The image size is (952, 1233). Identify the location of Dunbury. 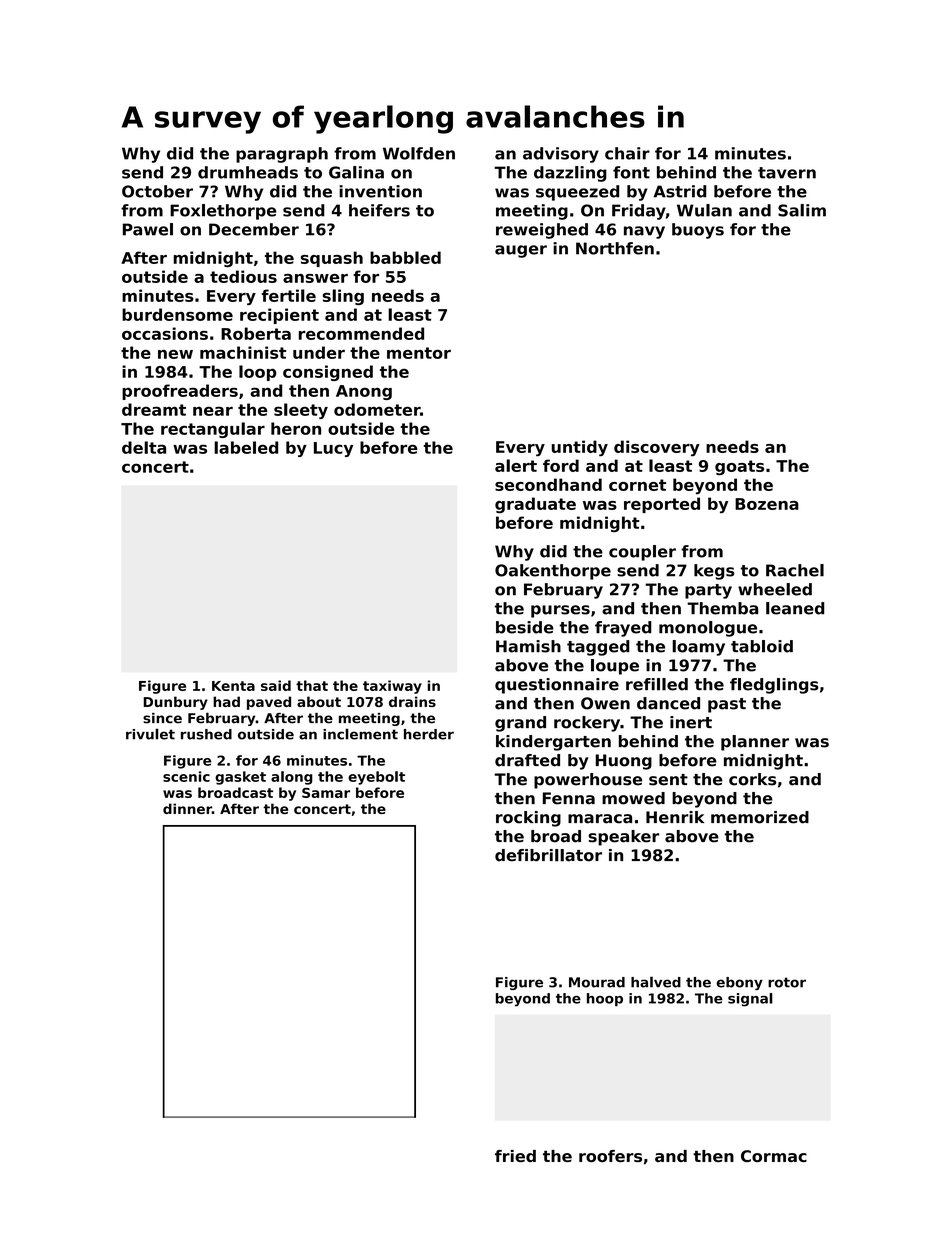
(176, 703).
